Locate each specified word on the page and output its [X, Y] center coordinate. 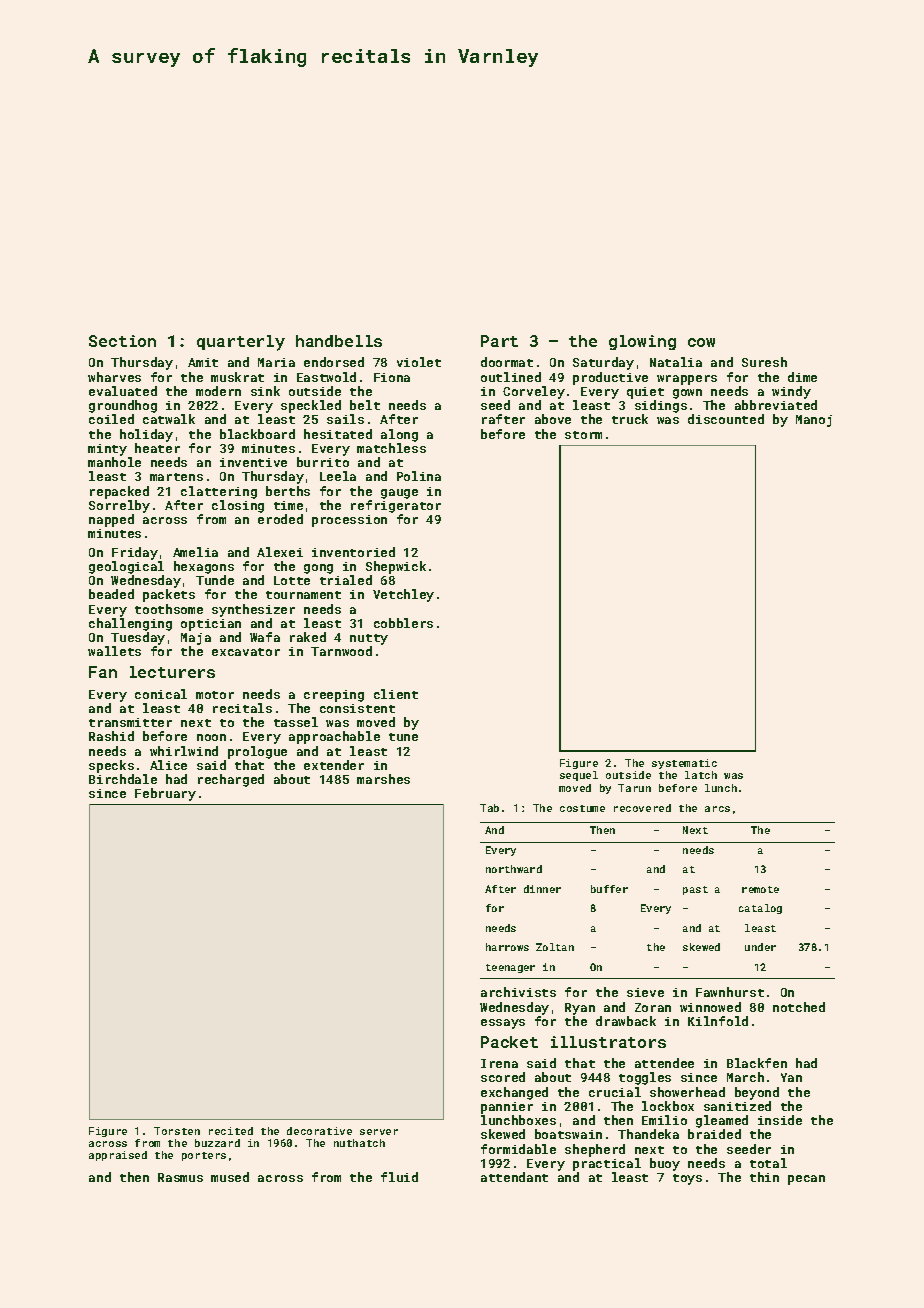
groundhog [123, 406]
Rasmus [180, 1177]
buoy [665, 1164]
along [399, 435]
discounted [726, 419]
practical [607, 1164]
